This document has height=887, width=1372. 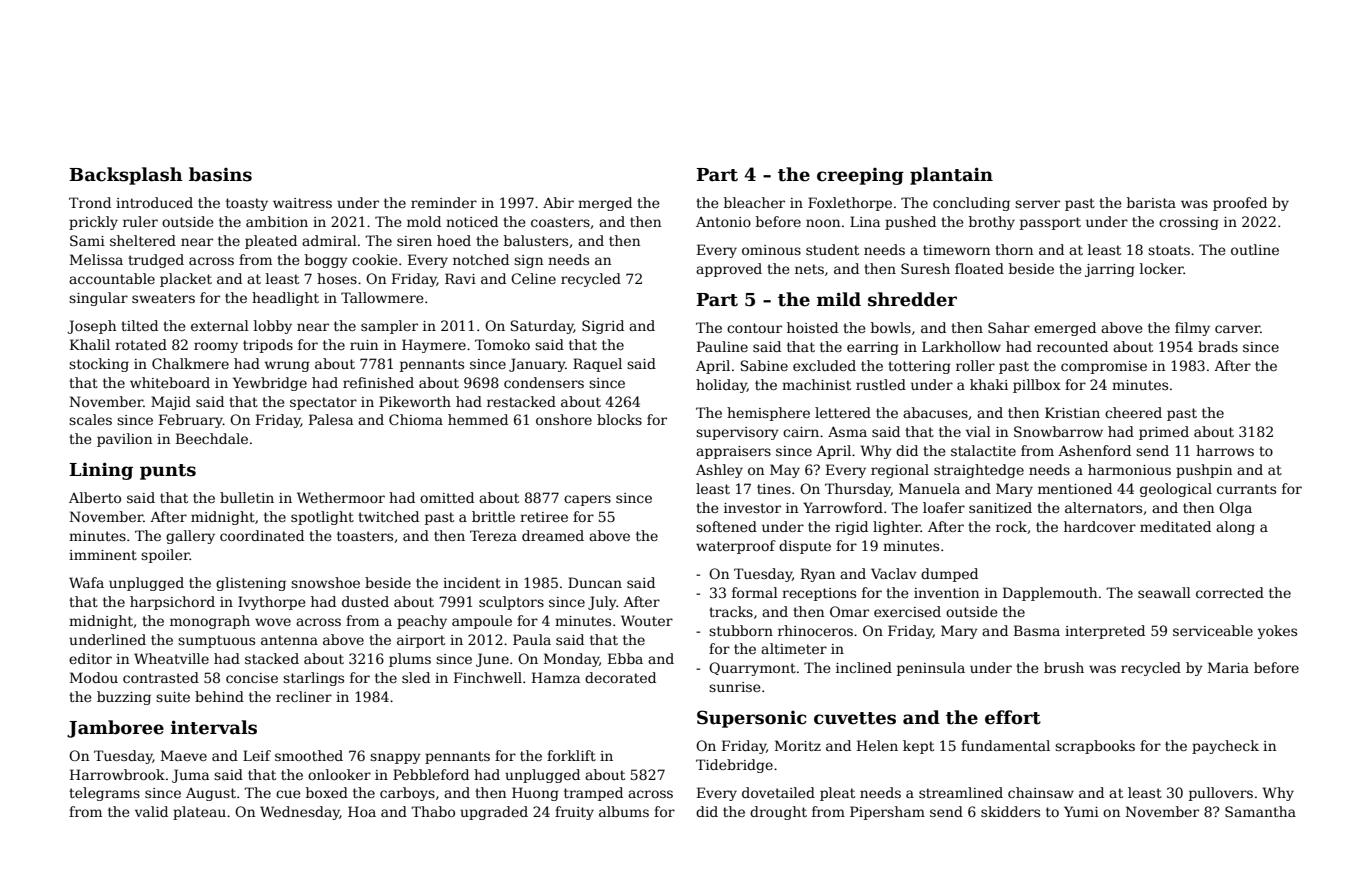 I want to click on plantain, so click(x=951, y=176).
